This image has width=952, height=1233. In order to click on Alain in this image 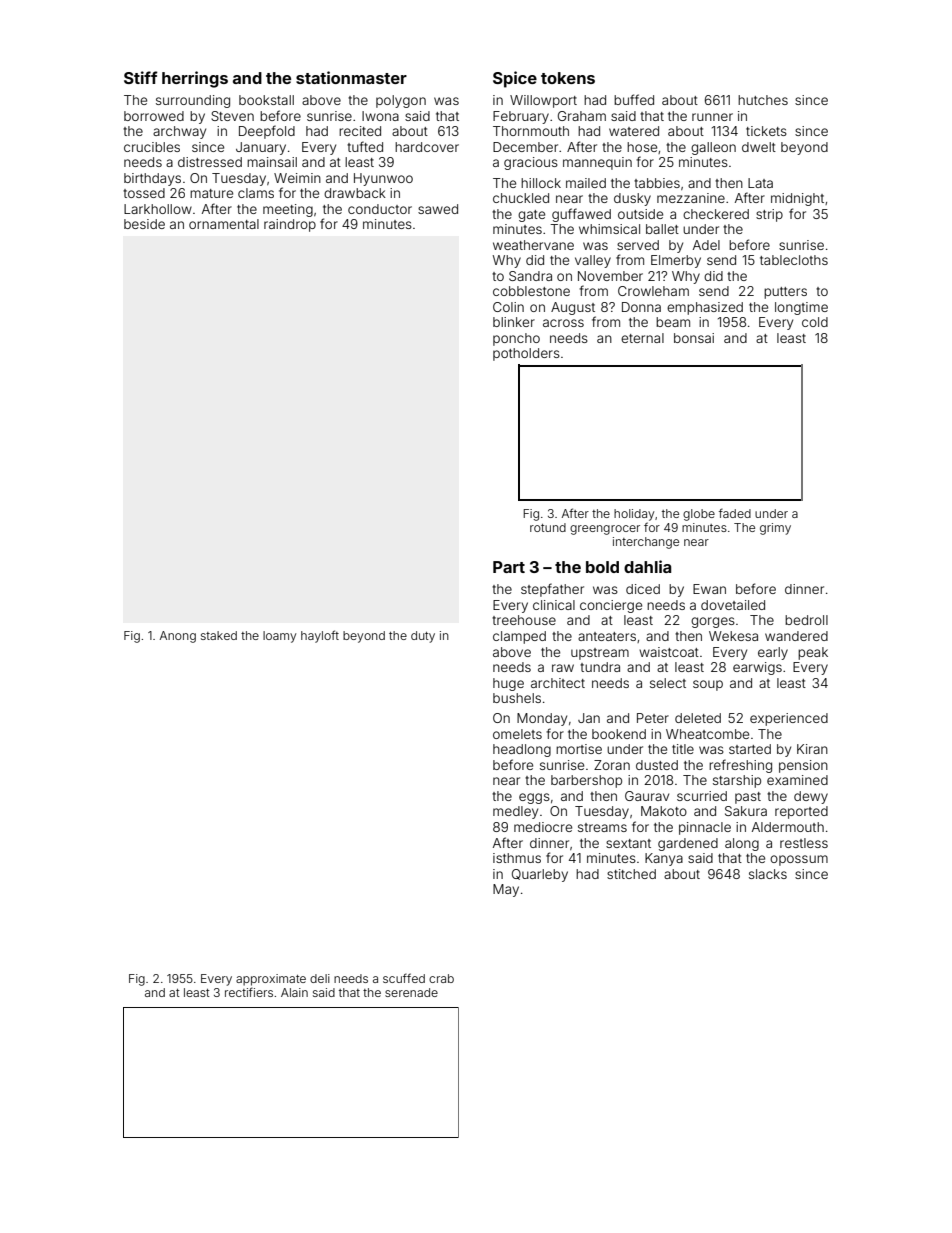, I will do `click(294, 992)`.
